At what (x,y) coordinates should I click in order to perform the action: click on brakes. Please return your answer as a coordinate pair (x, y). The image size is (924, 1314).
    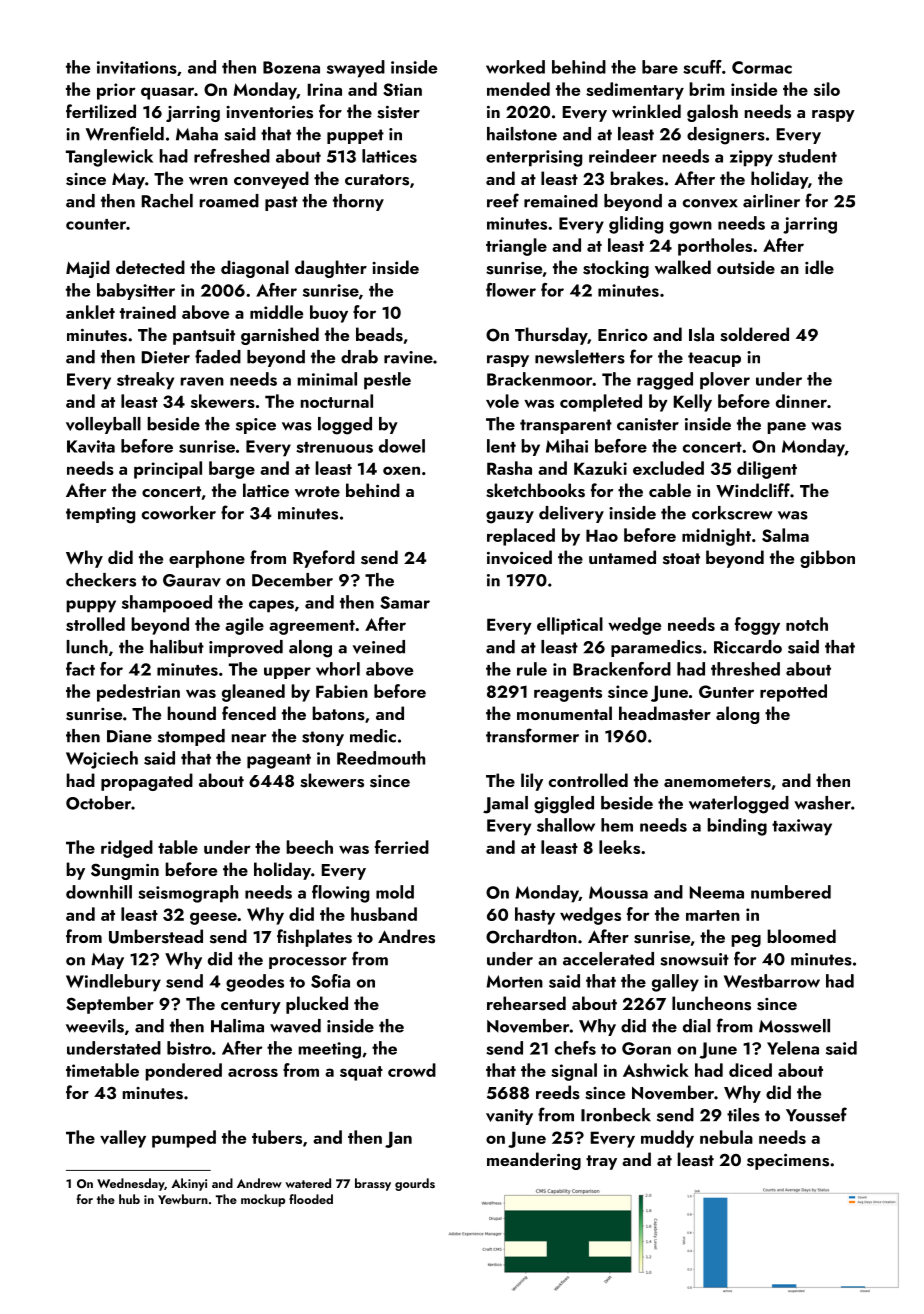
    Looking at the image, I should click on (637, 178).
